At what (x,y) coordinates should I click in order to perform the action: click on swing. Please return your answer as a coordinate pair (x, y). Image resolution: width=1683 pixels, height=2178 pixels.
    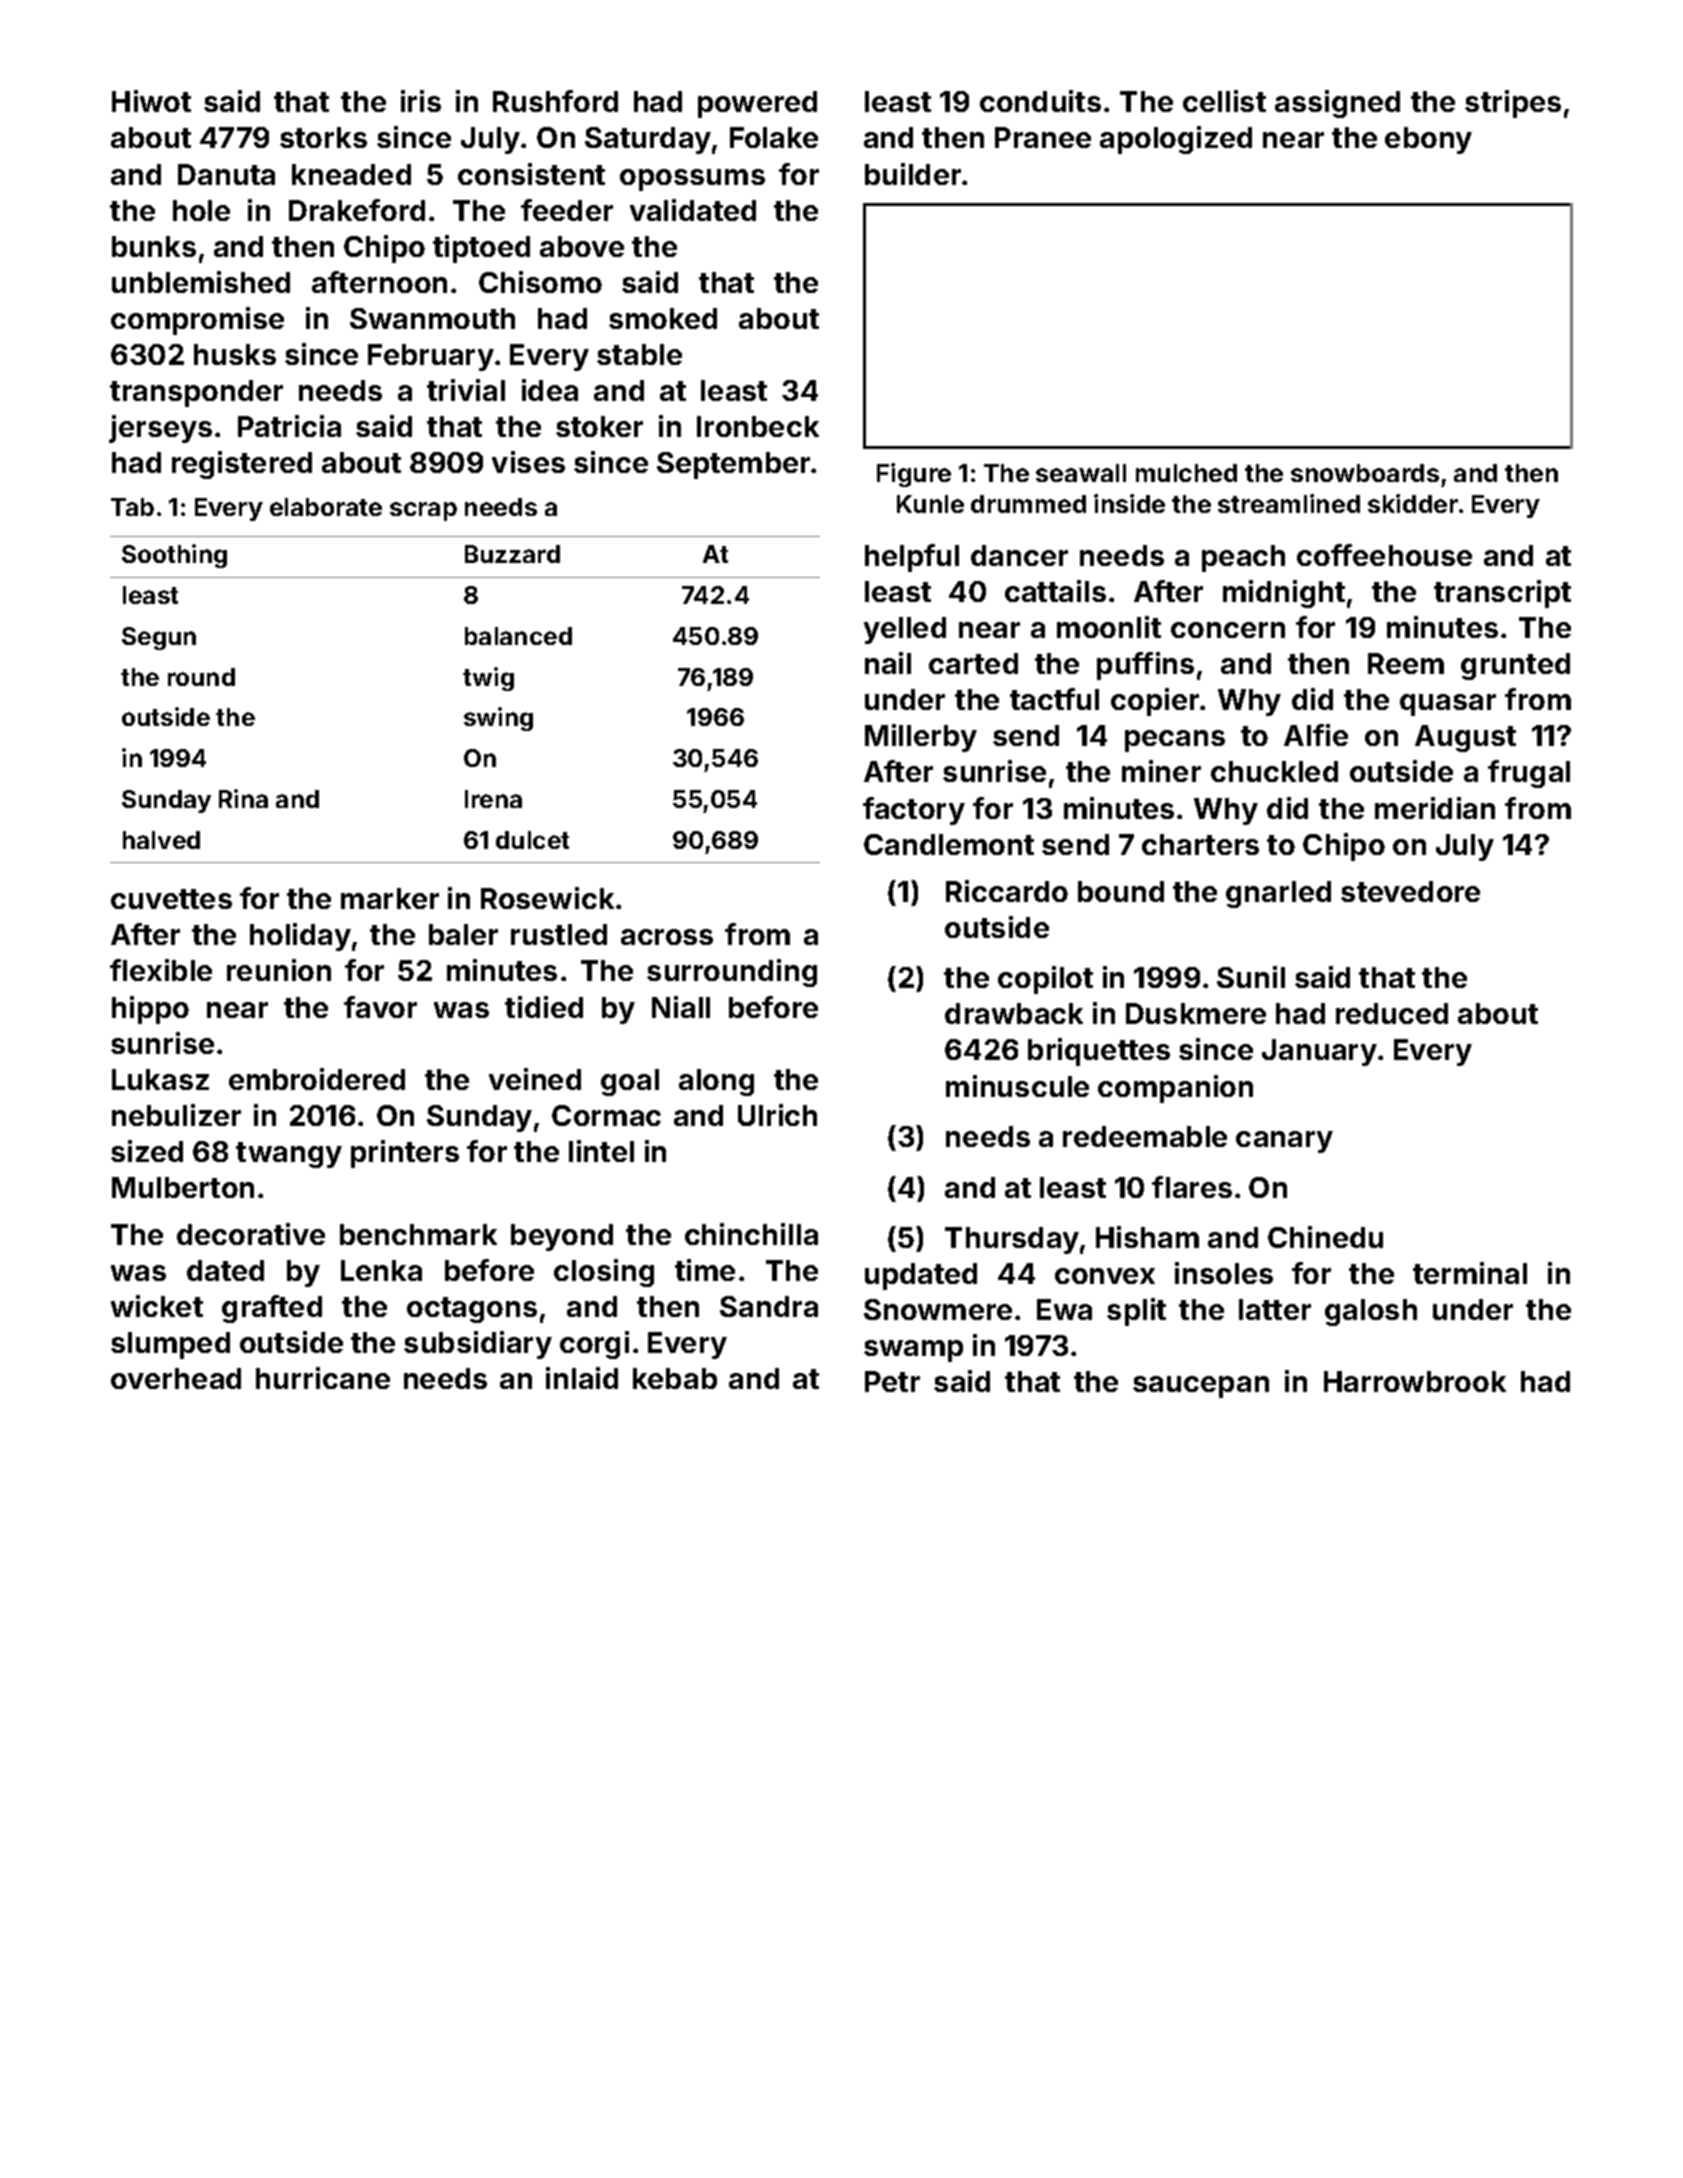
    Looking at the image, I should click on (498, 719).
